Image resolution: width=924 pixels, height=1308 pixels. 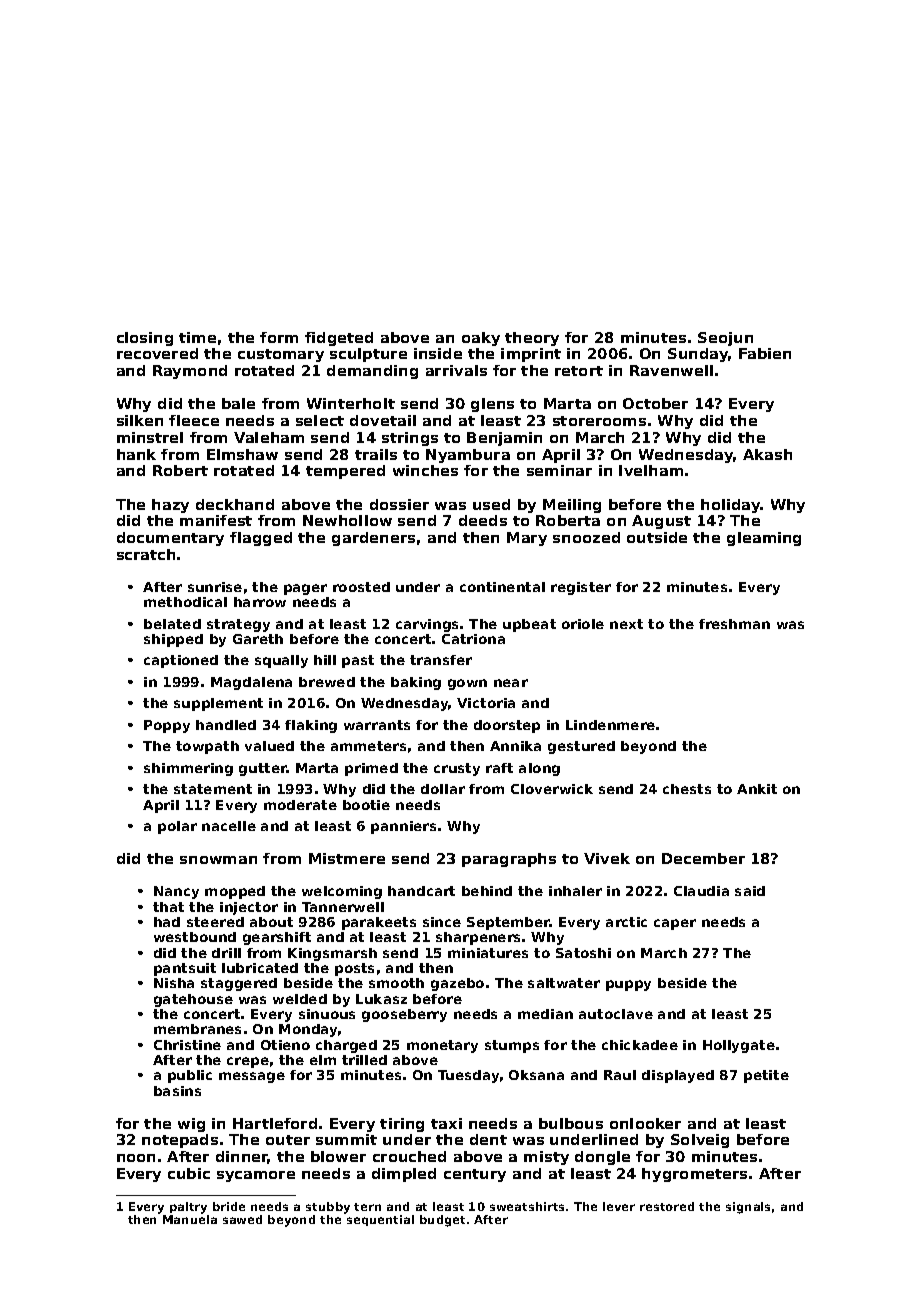 What do you see at coordinates (532, 339) in the document?
I see `theory` at bounding box center [532, 339].
